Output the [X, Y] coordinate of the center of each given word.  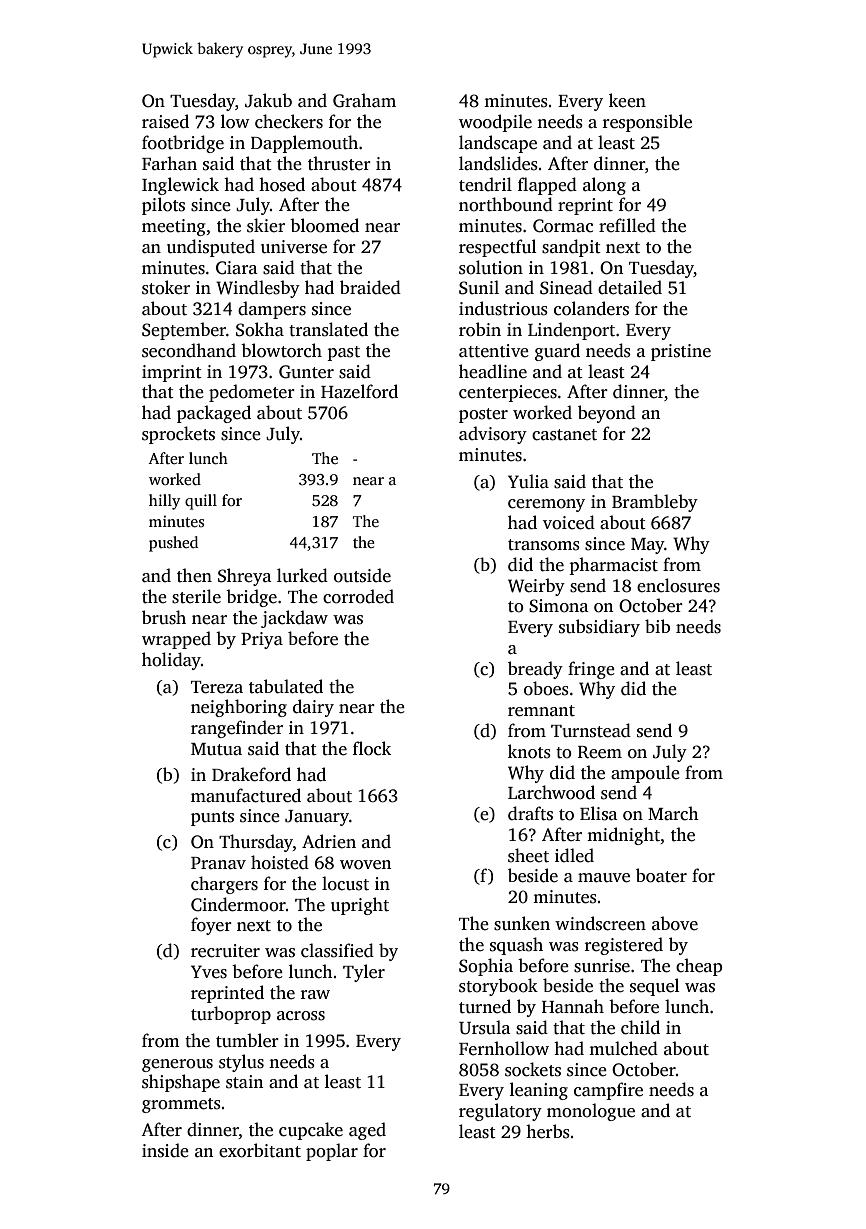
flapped [547, 186]
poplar [332, 1152]
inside [165, 1150]
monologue [591, 1112]
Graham [364, 100]
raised [165, 121]
